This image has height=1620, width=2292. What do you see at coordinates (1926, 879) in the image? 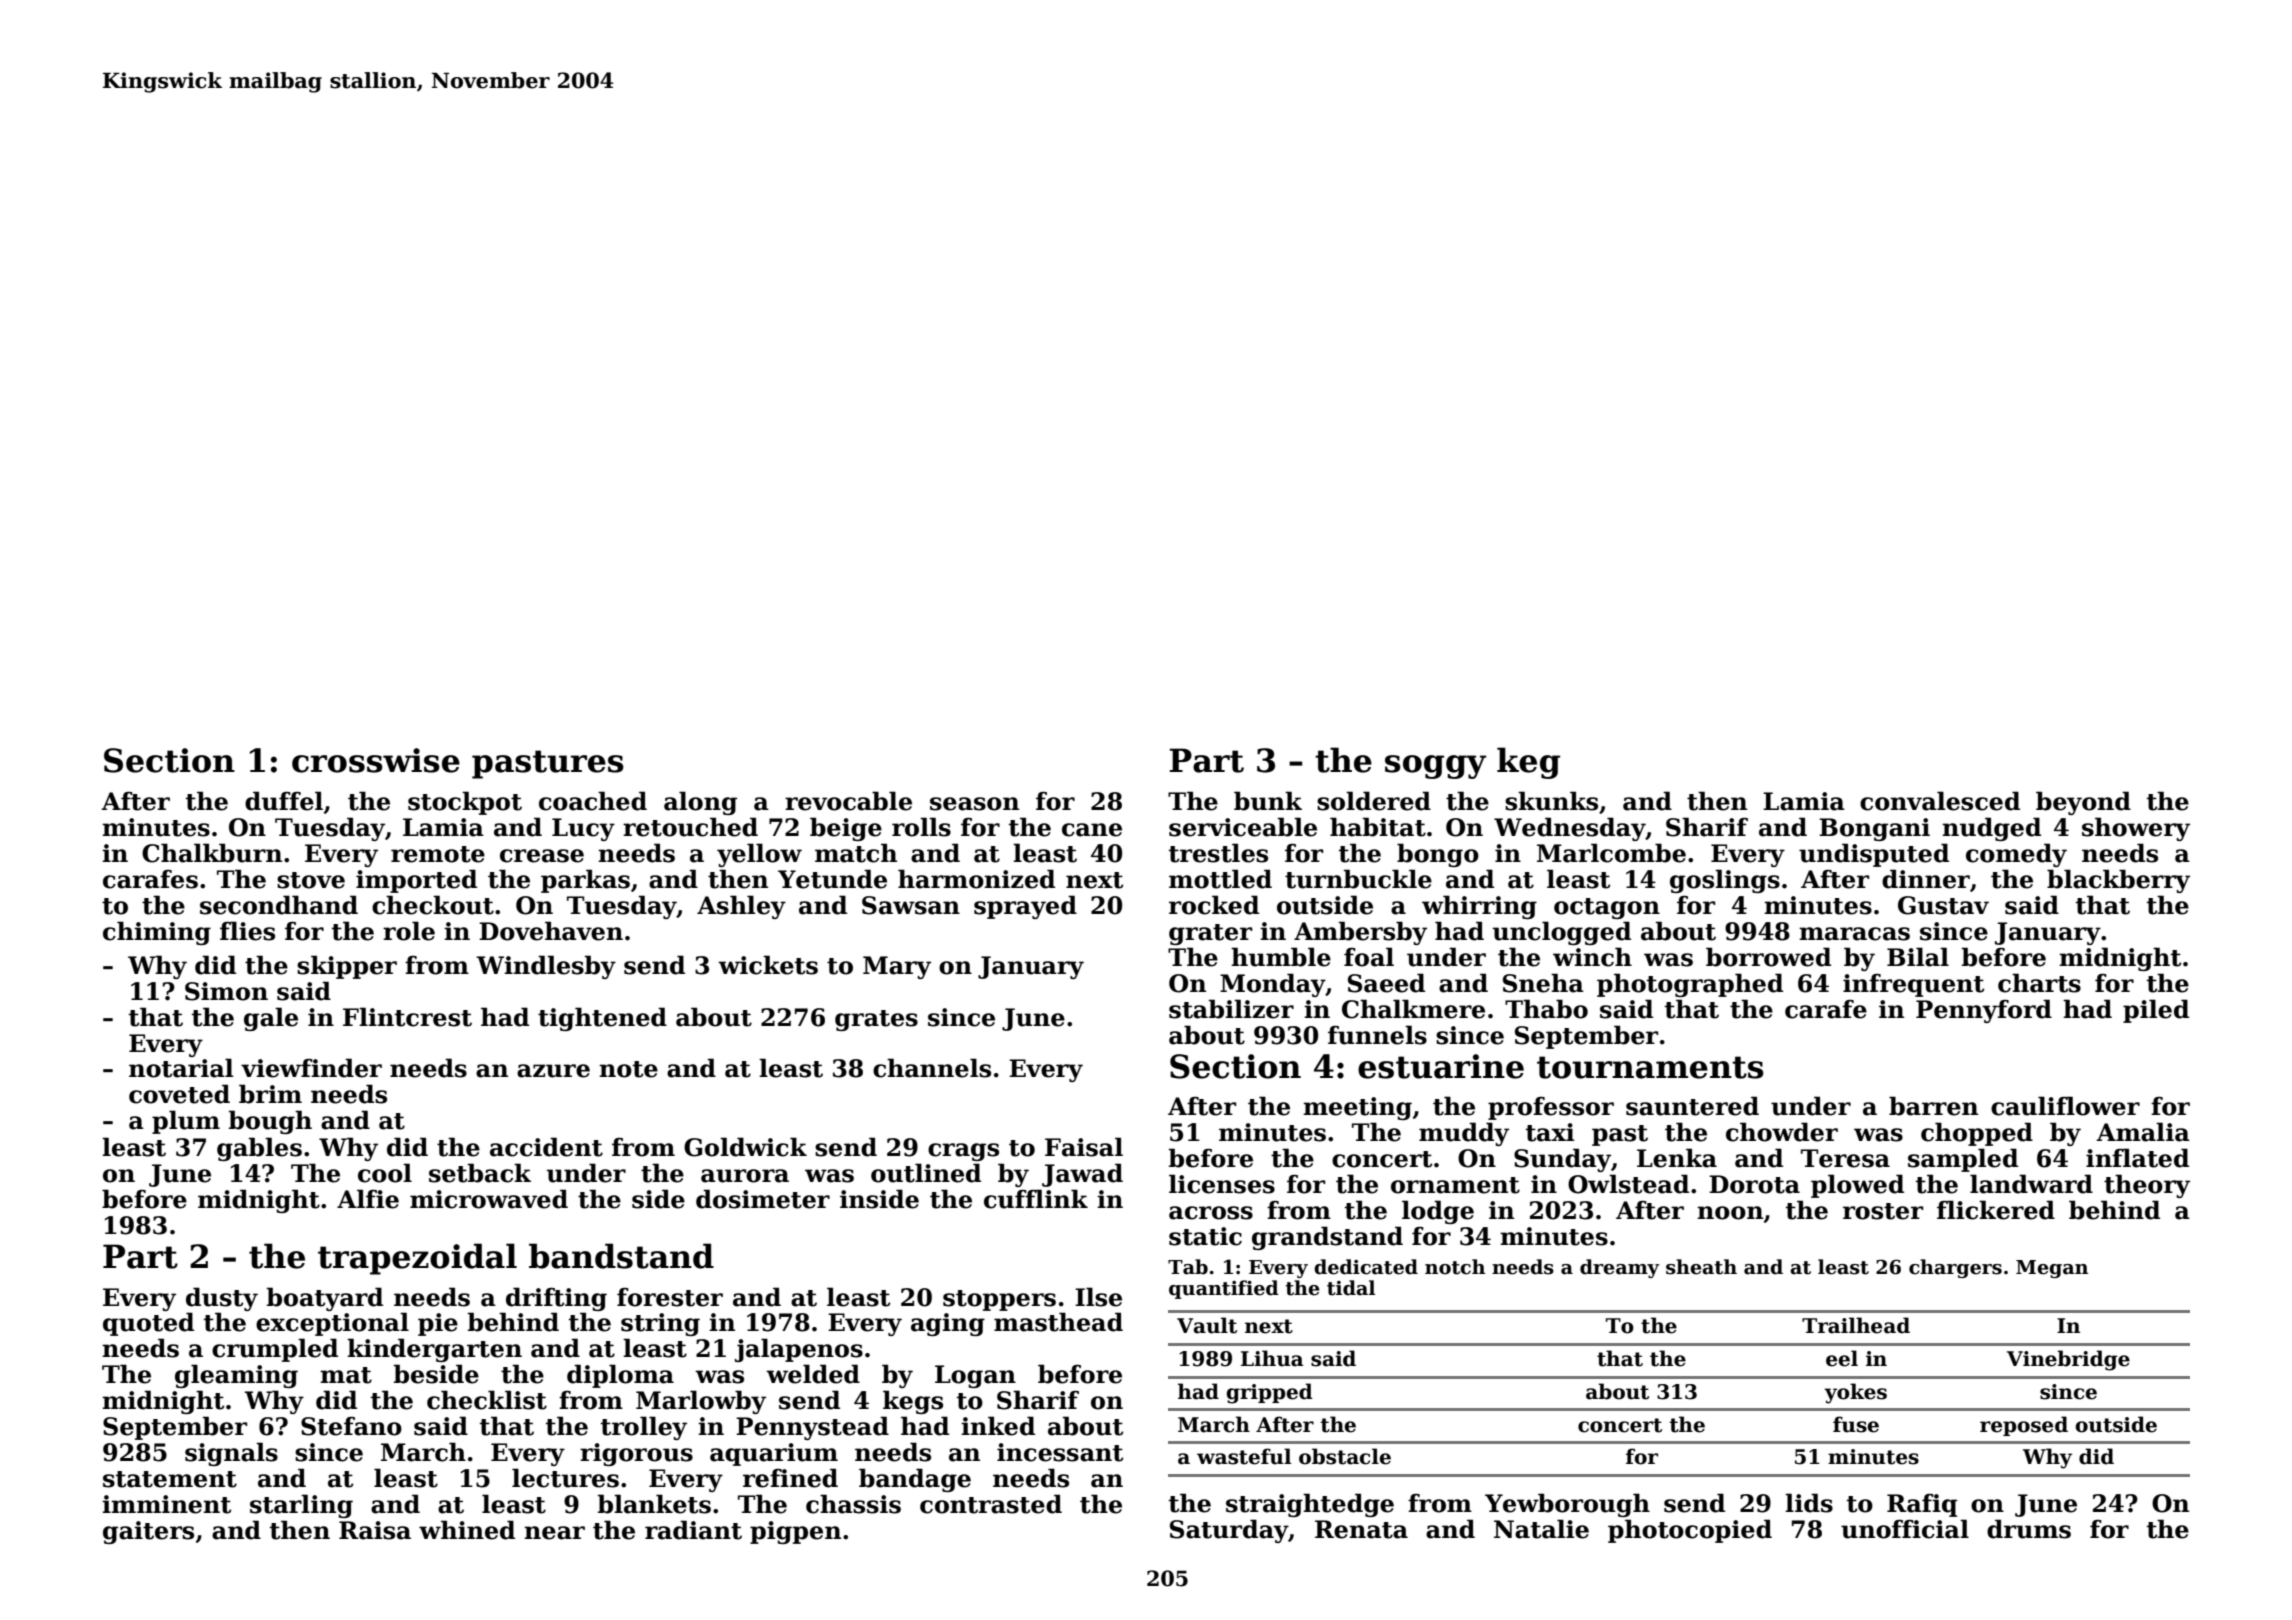
I see `dinner` at bounding box center [1926, 879].
